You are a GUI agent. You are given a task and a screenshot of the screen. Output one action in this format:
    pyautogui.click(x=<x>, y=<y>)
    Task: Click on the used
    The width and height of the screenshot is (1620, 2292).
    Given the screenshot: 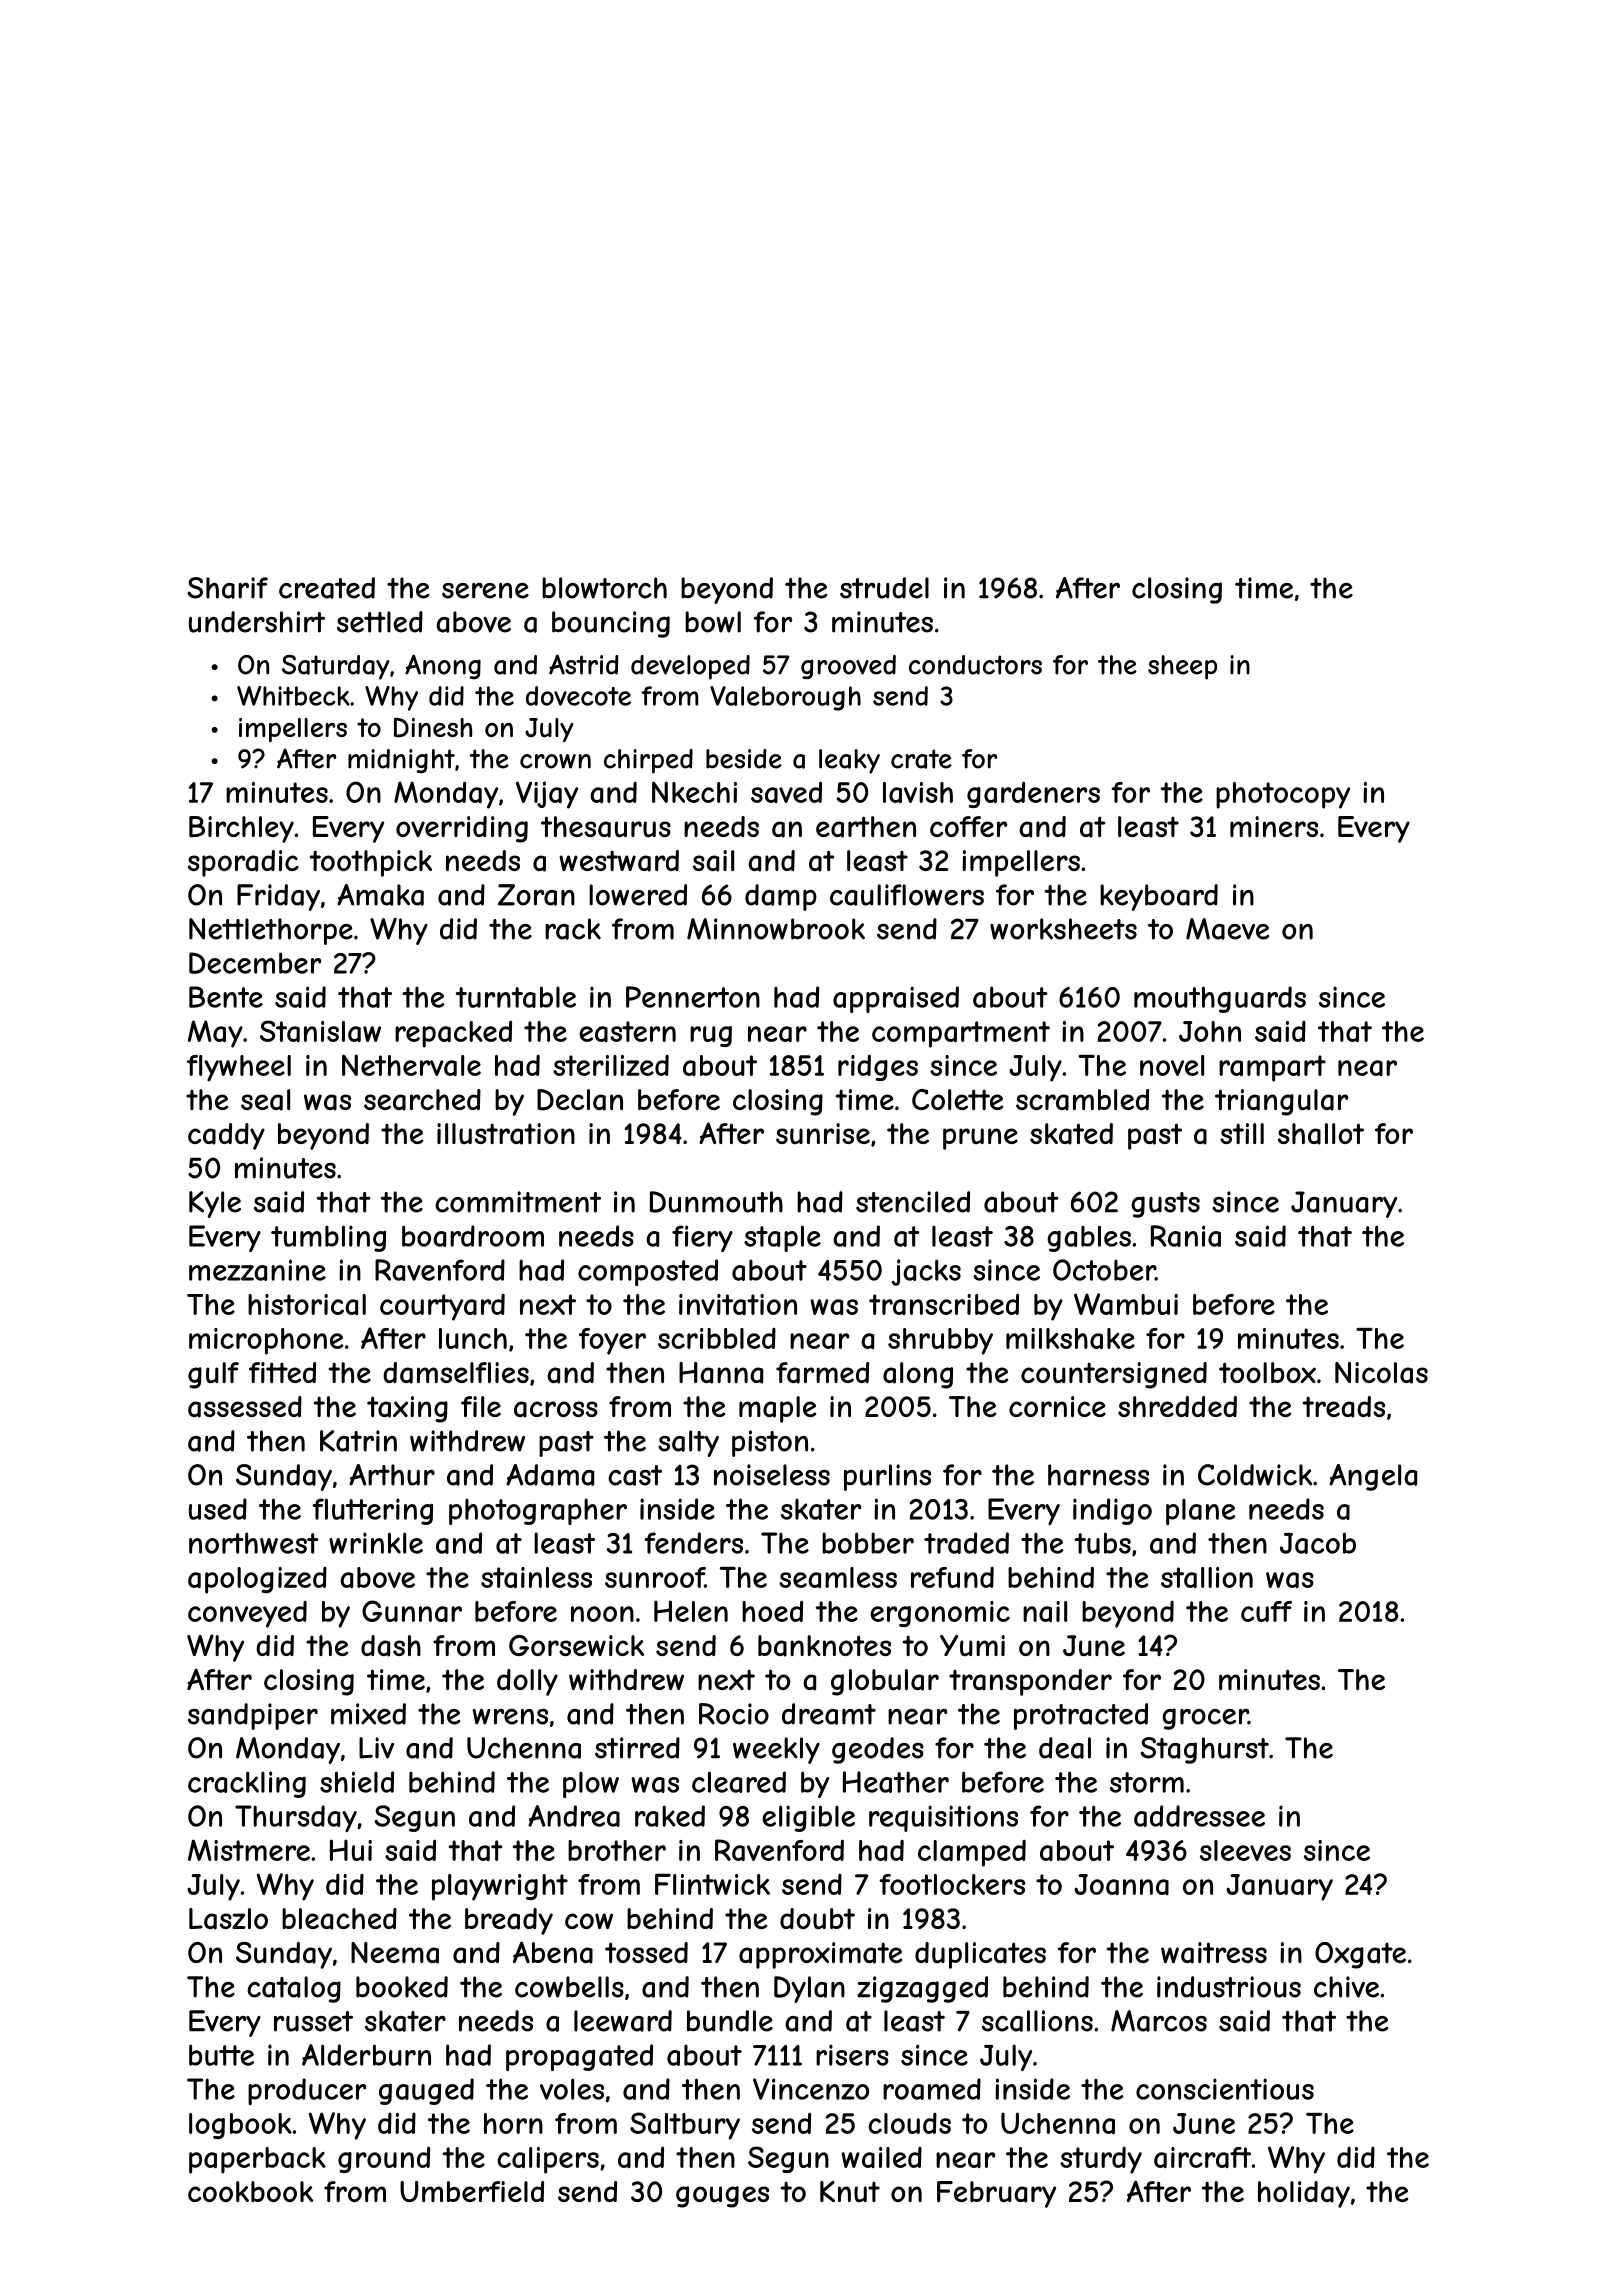 What is the action you would take?
    pyautogui.click(x=218, y=1509)
